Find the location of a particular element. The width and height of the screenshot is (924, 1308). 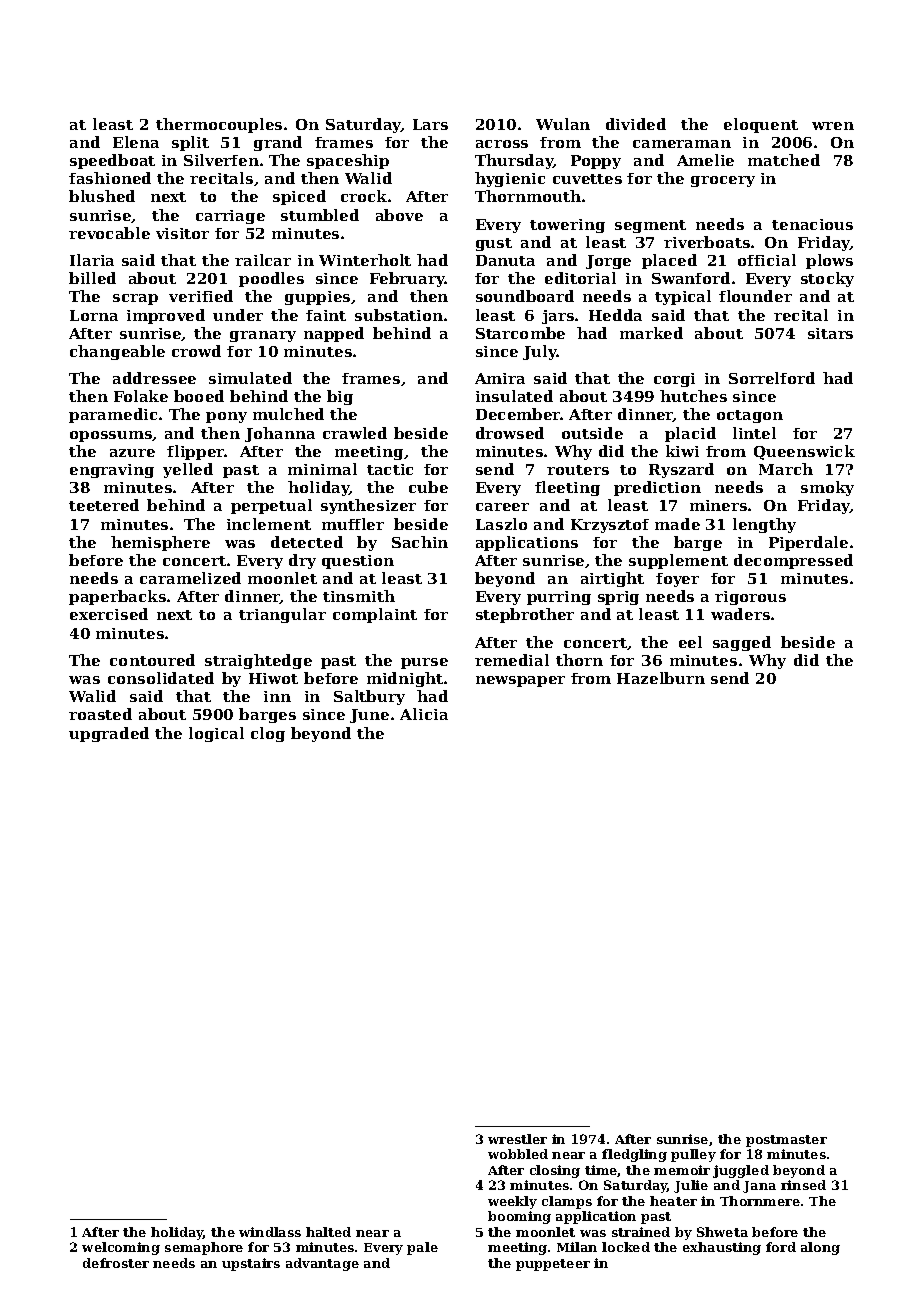

decompressed is located at coordinates (793, 561).
